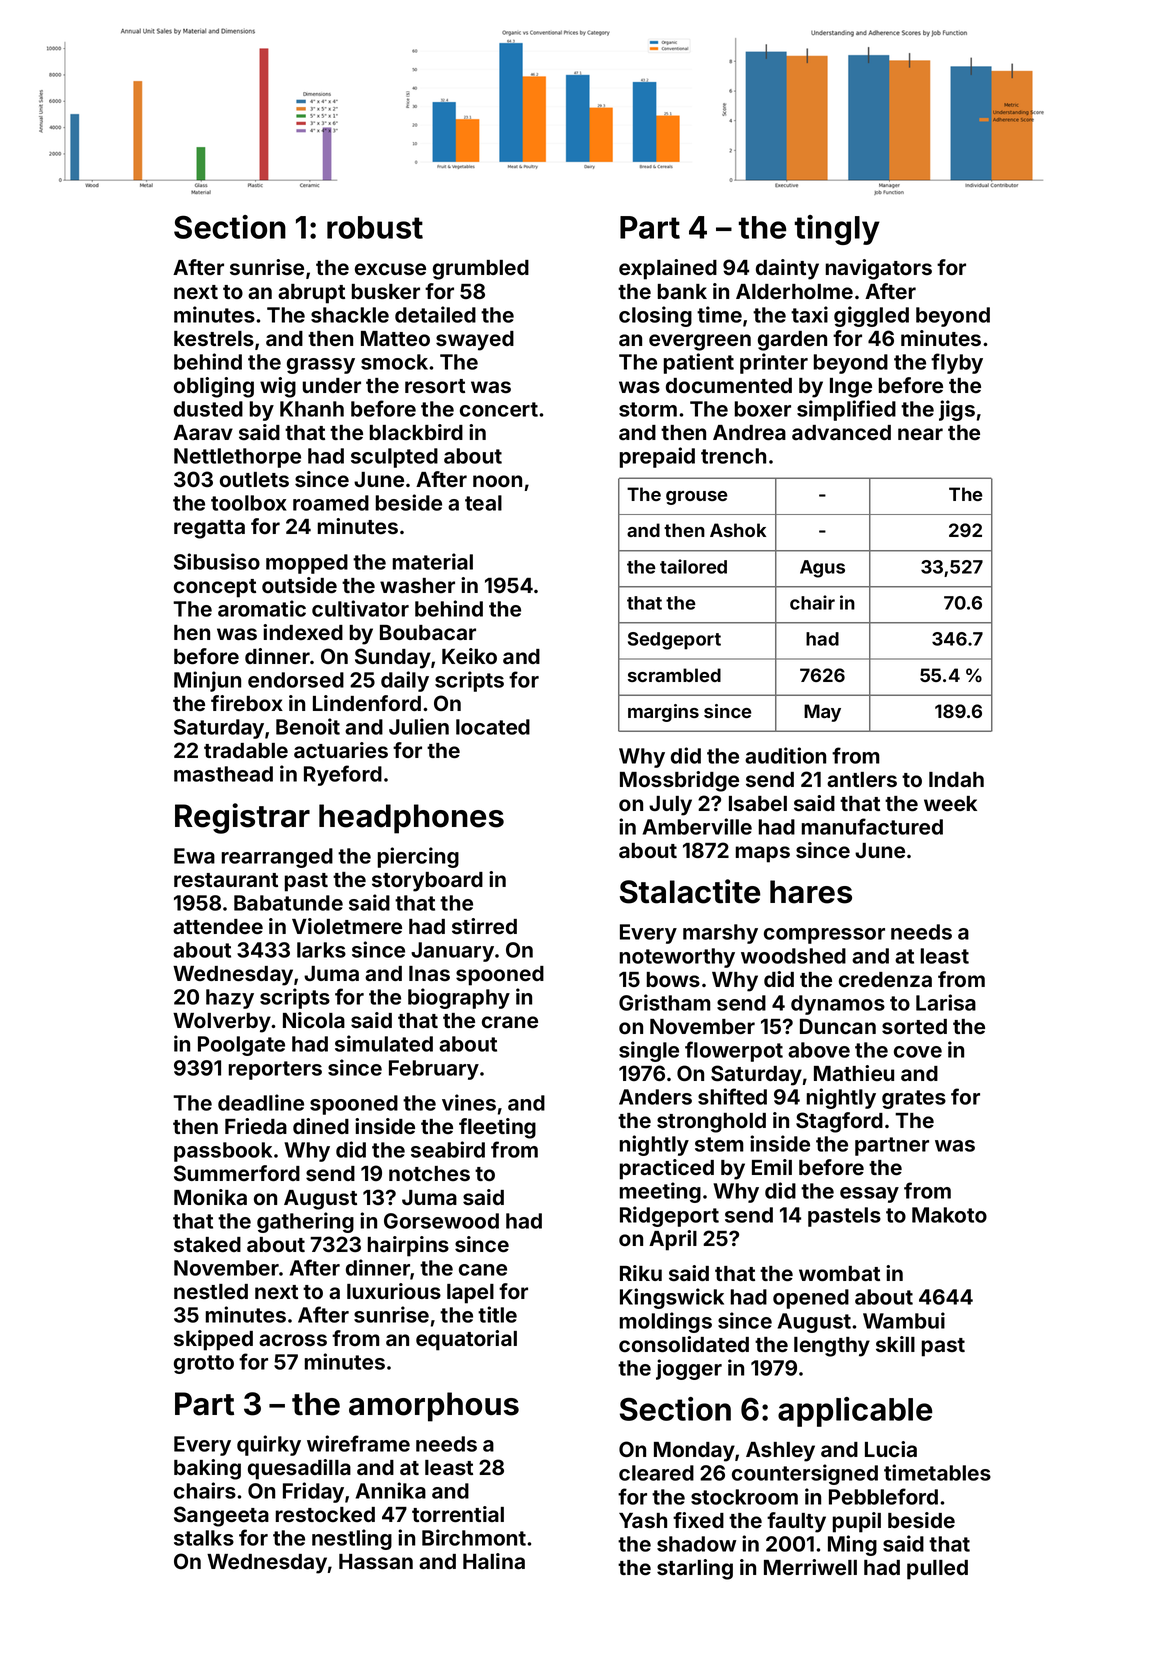 The image size is (1165, 1654). Describe the element at coordinates (837, 230) in the screenshot. I see `tingly` at that location.
